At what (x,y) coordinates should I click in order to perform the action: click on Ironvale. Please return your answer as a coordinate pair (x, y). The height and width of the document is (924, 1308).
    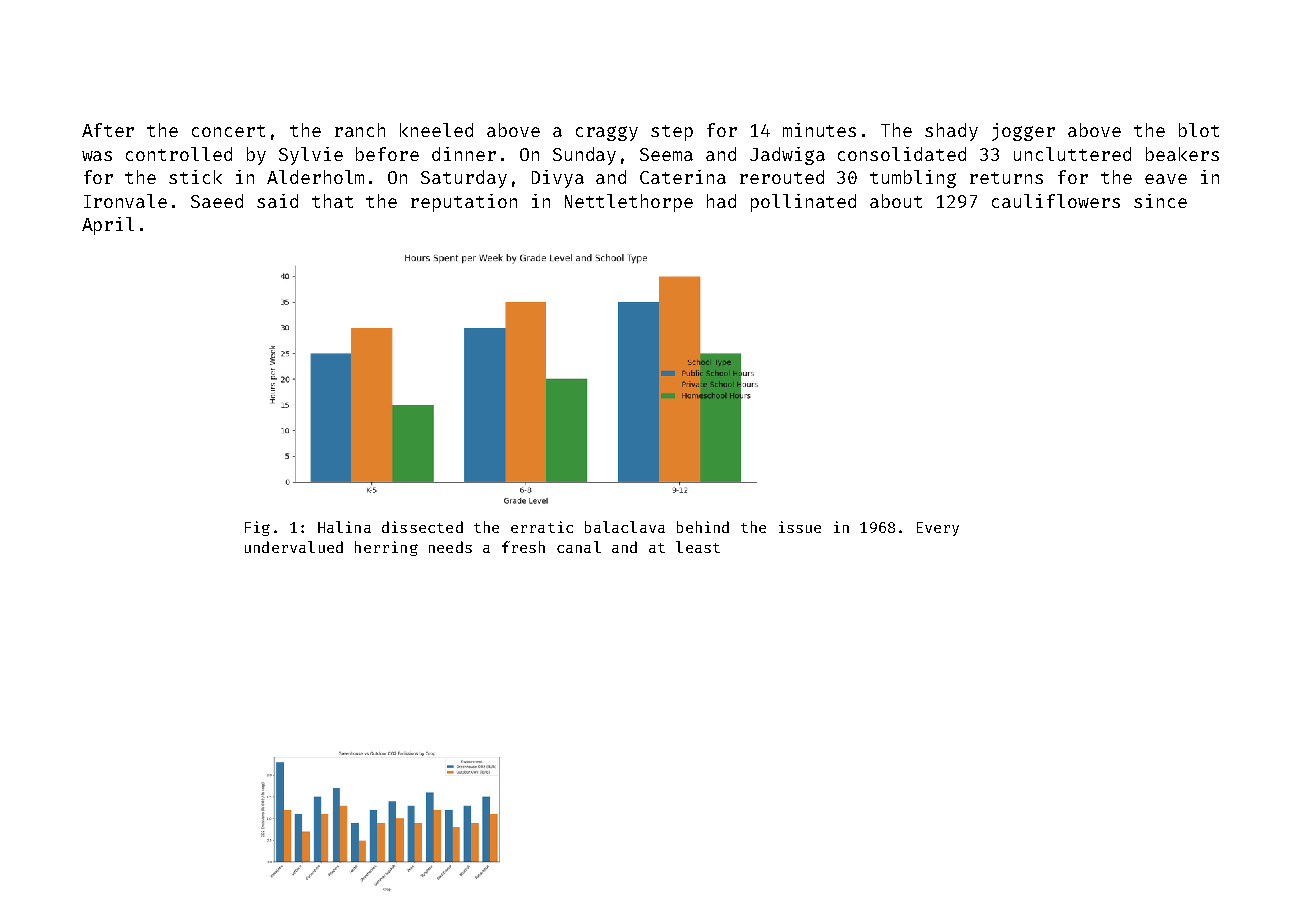
    Looking at the image, I should click on (125, 201).
